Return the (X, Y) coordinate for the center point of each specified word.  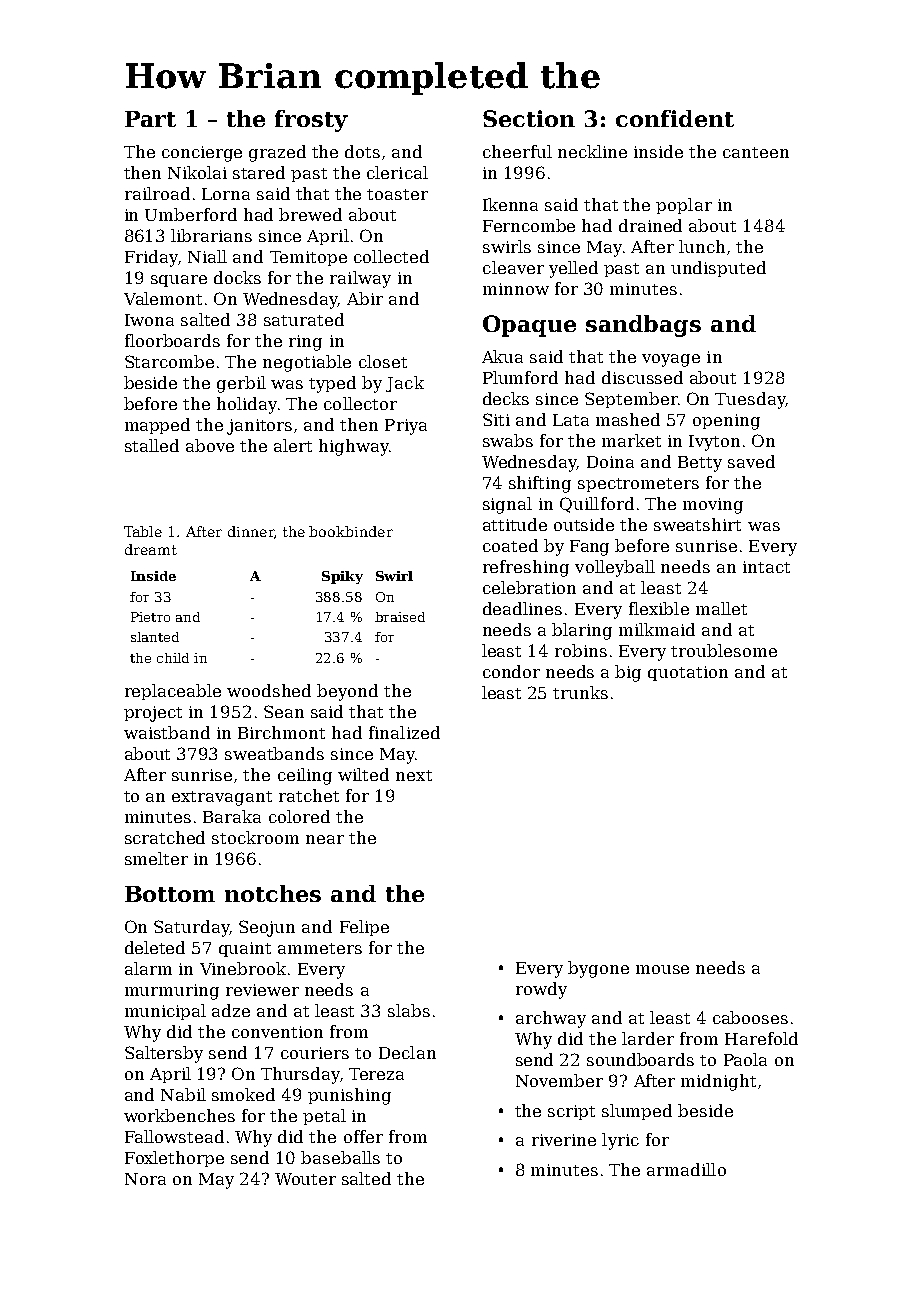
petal (324, 1117)
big (628, 673)
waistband (167, 732)
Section (529, 118)
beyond (347, 692)
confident (675, 118)
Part (150, 119)
